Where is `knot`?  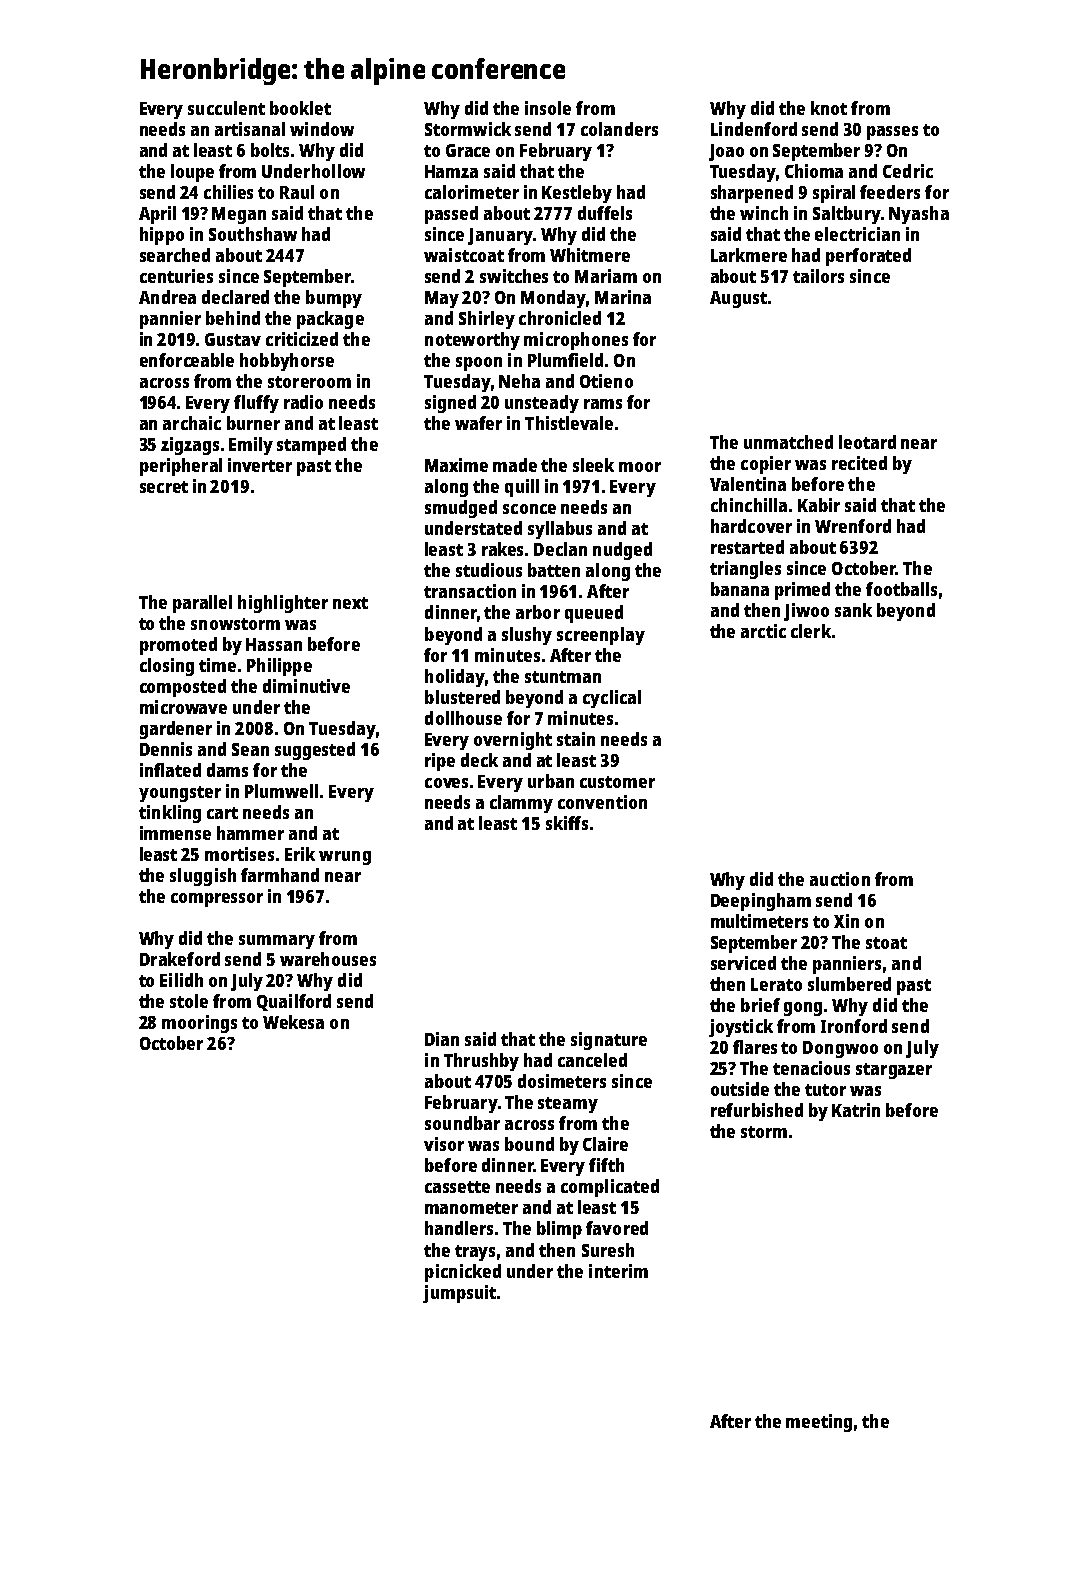 knot is located at coordinates (829, 108).
